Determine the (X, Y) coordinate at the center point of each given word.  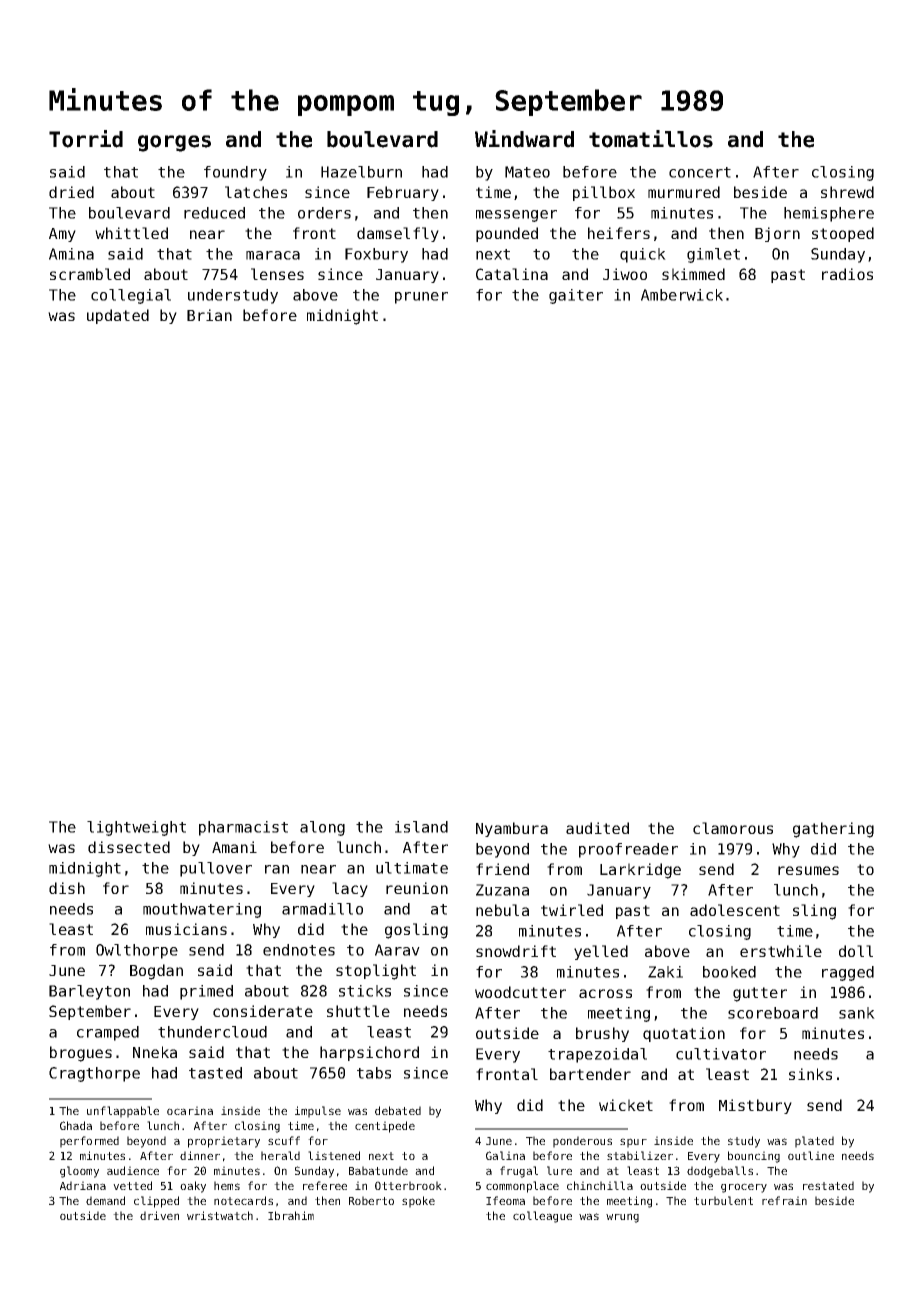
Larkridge (640, 871)
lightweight (136, 828)
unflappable (123, 1112)
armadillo (322, 909)
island (421, 827)
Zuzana (502, 890)
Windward (524, 139)
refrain (784, 1200)
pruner (421, 298)
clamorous (733, 828)
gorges (174, 143)
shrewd (847, 192)
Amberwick (682, 295)
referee (325, 1185)
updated (118, 316)
